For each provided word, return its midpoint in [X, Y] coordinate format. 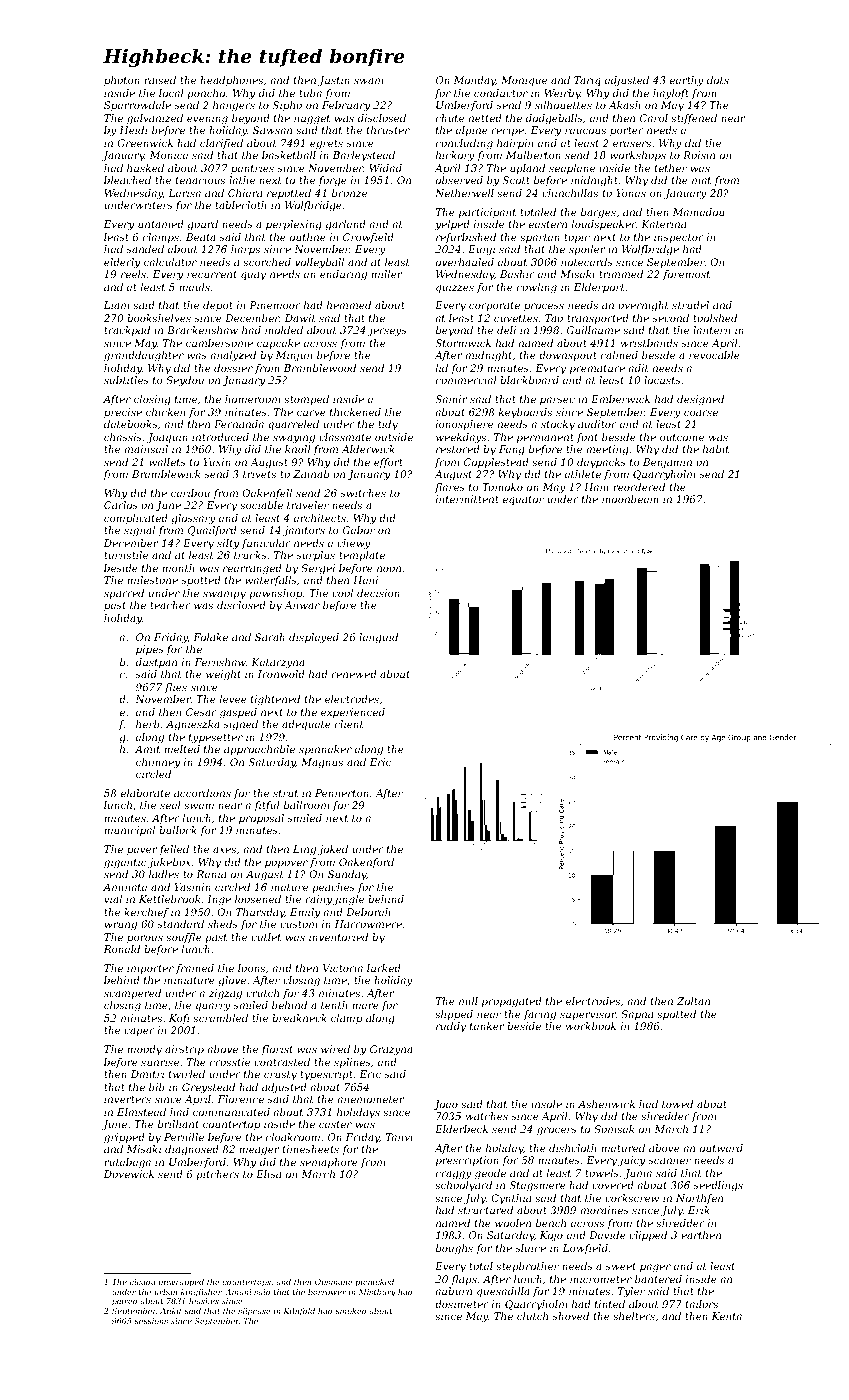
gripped [124, 1138]
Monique [524, 81]
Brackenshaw [202, 330]
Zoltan [693, 1001]
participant [487, 213]
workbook [591, 1026]
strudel [690, 305]
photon [122, 81]
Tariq [587, 81]
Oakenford [366, 863]
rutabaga [127, 1163]
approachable [259, 750]
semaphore [329, 1163]
